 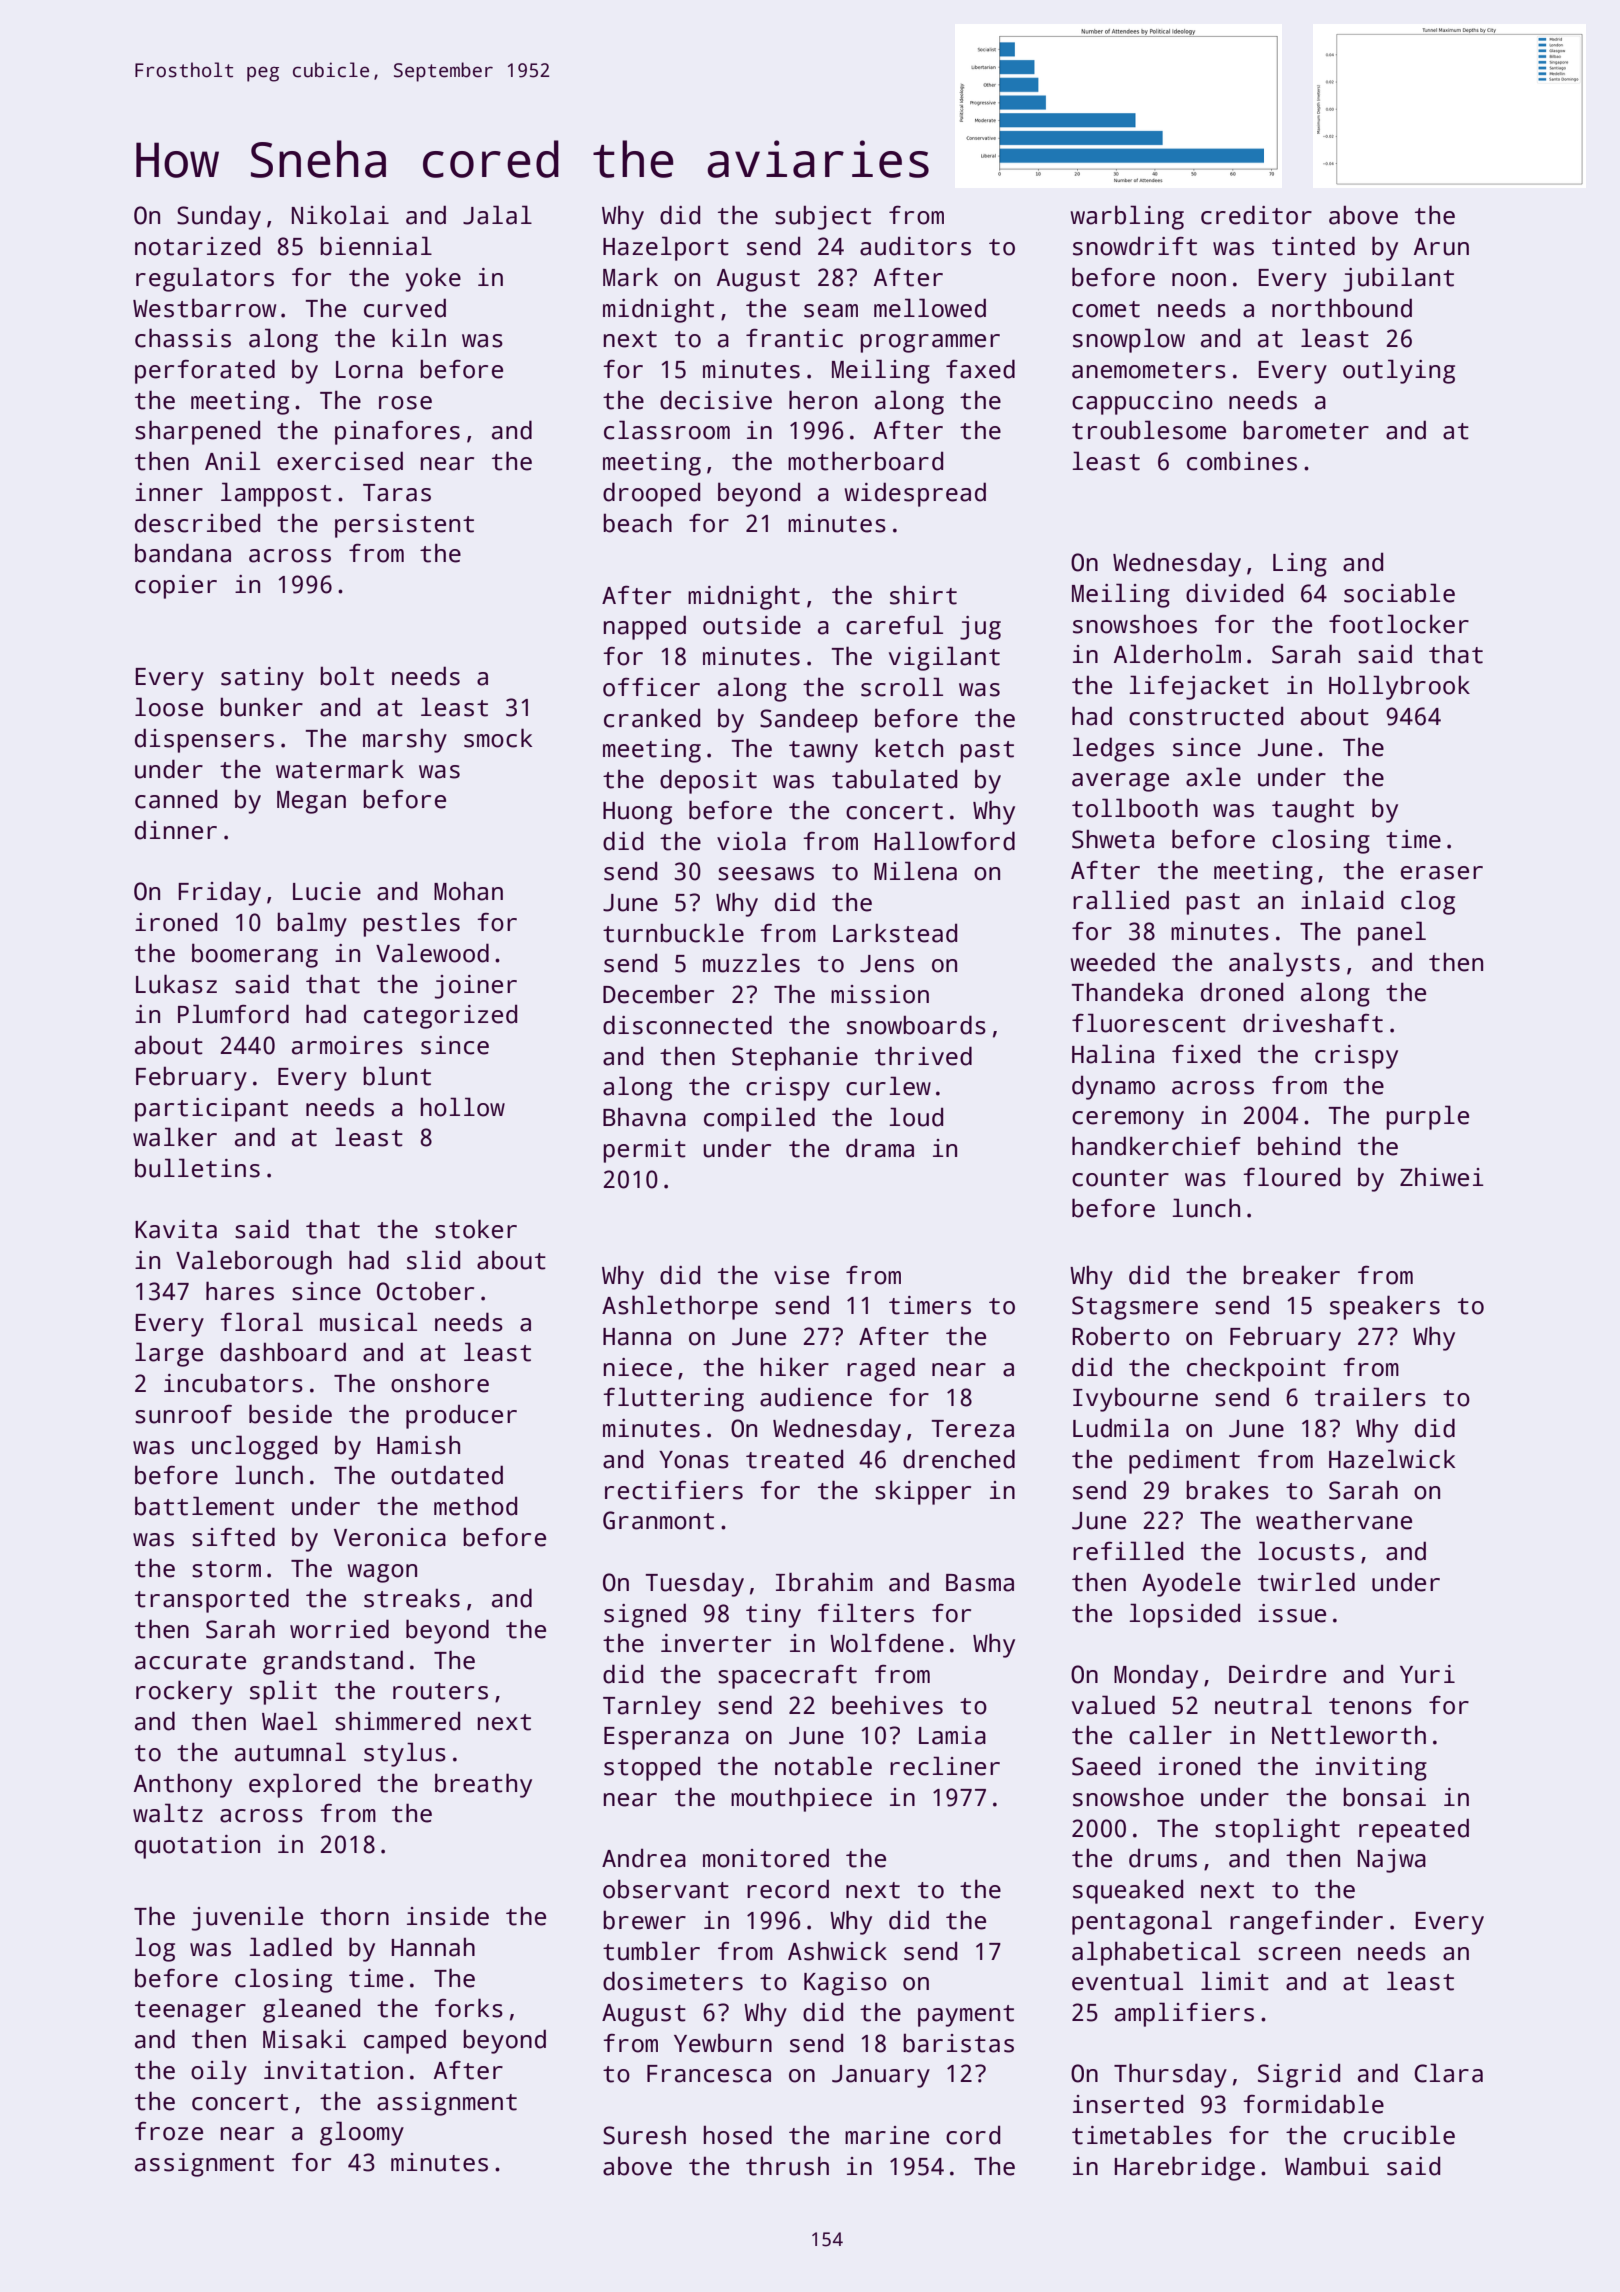 I want to click on observant, so click(x=666, y=1889).
